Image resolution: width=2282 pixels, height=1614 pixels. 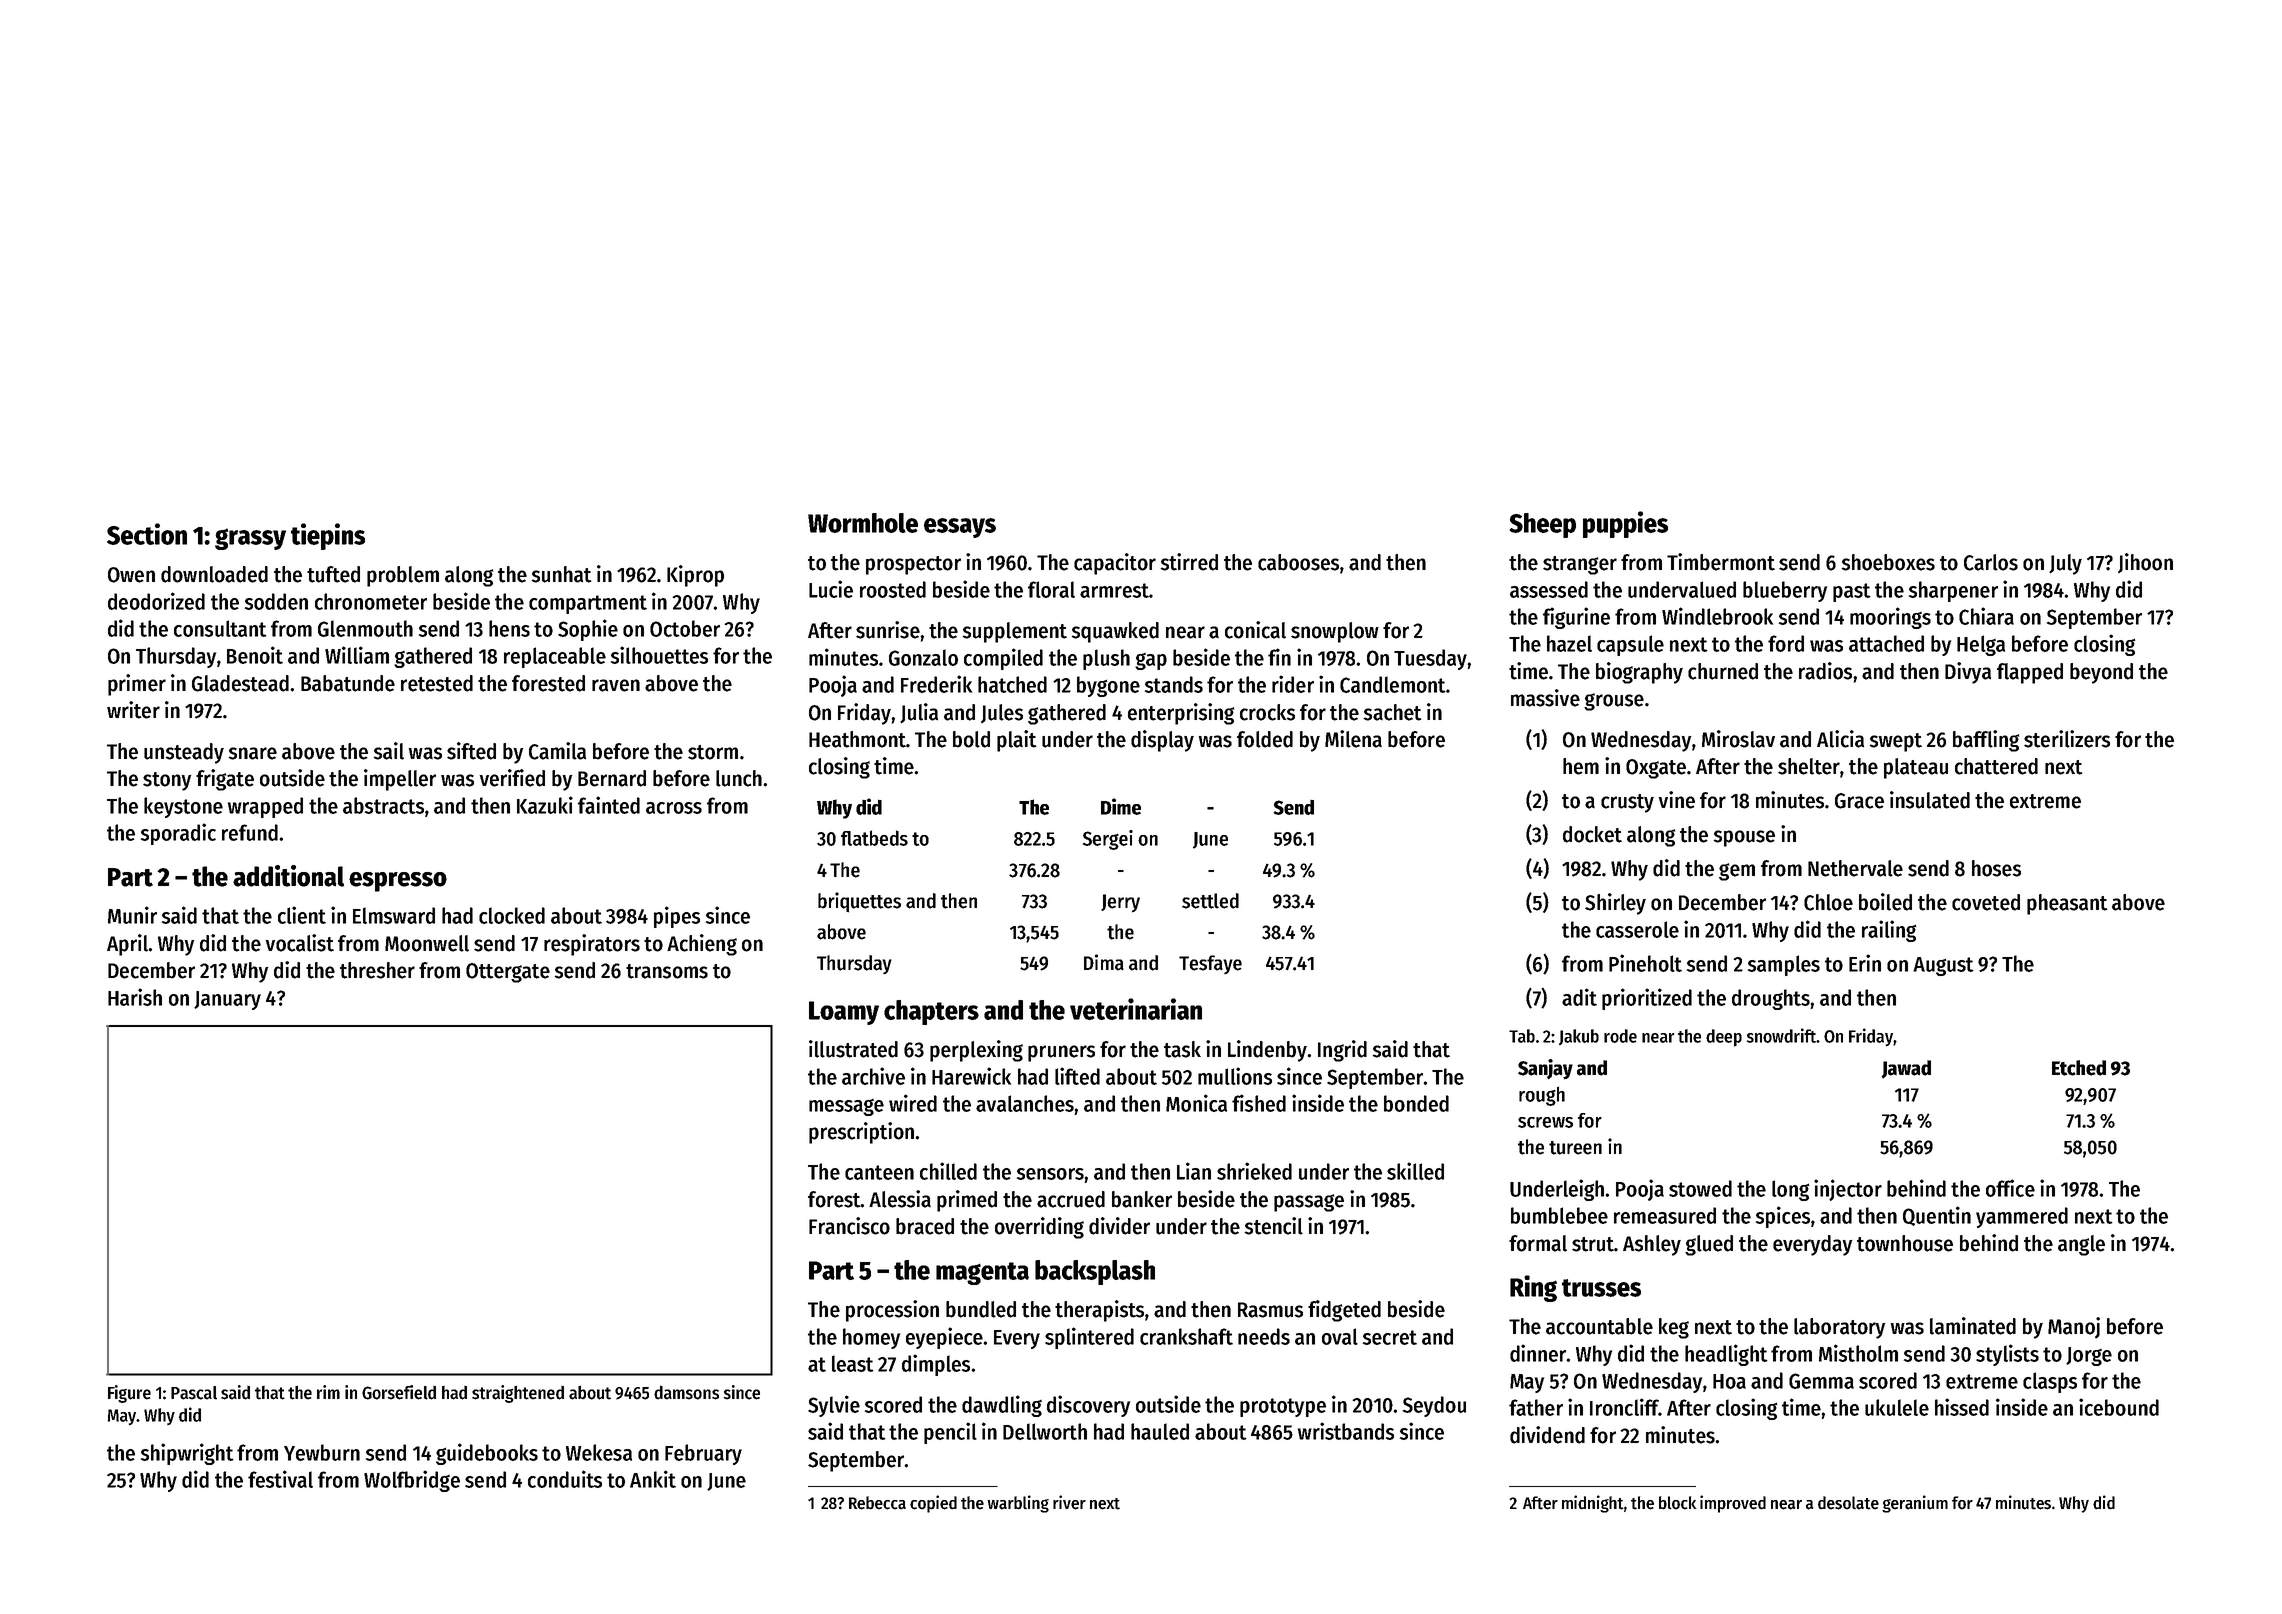 I want to click on hoses, so click(x=1996, y=868).
